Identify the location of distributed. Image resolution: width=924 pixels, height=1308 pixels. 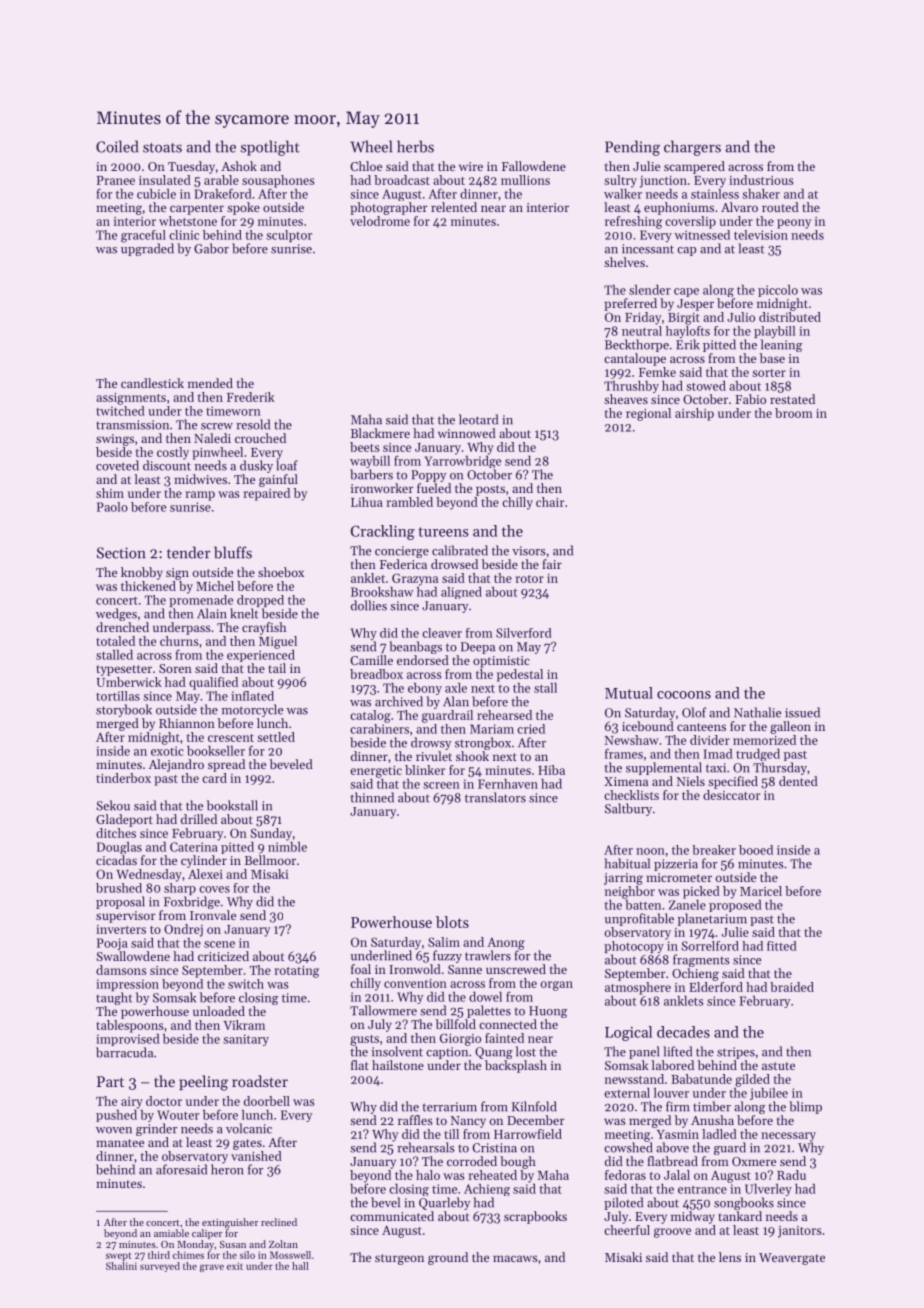
(790, 317).
